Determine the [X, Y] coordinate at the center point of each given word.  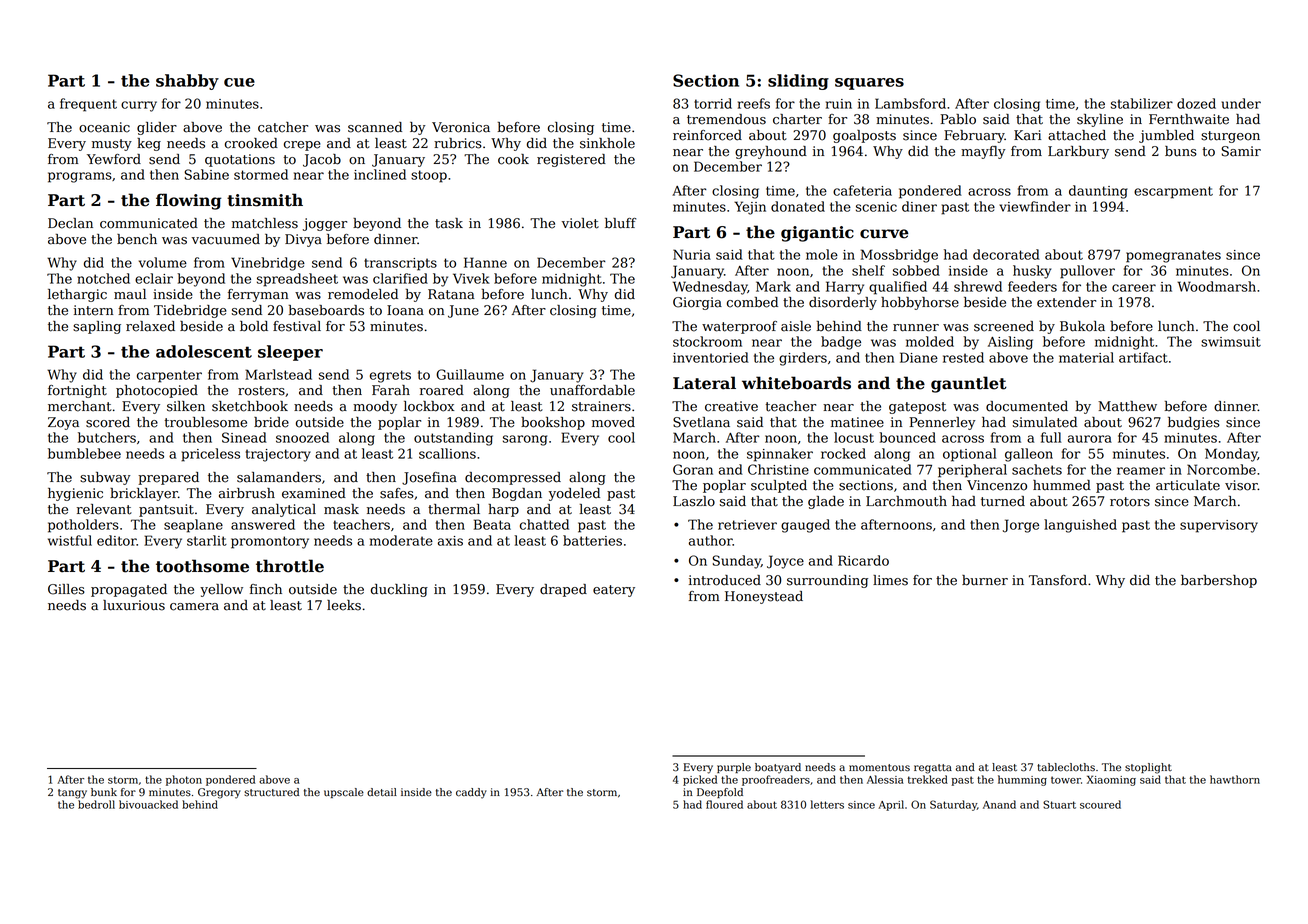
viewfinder [1035, 206]
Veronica [461, 127]
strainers [601, 406]
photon [184, 780]
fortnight [77, 391]
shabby [187, 82]
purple [734, 768]
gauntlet [969, 384]
